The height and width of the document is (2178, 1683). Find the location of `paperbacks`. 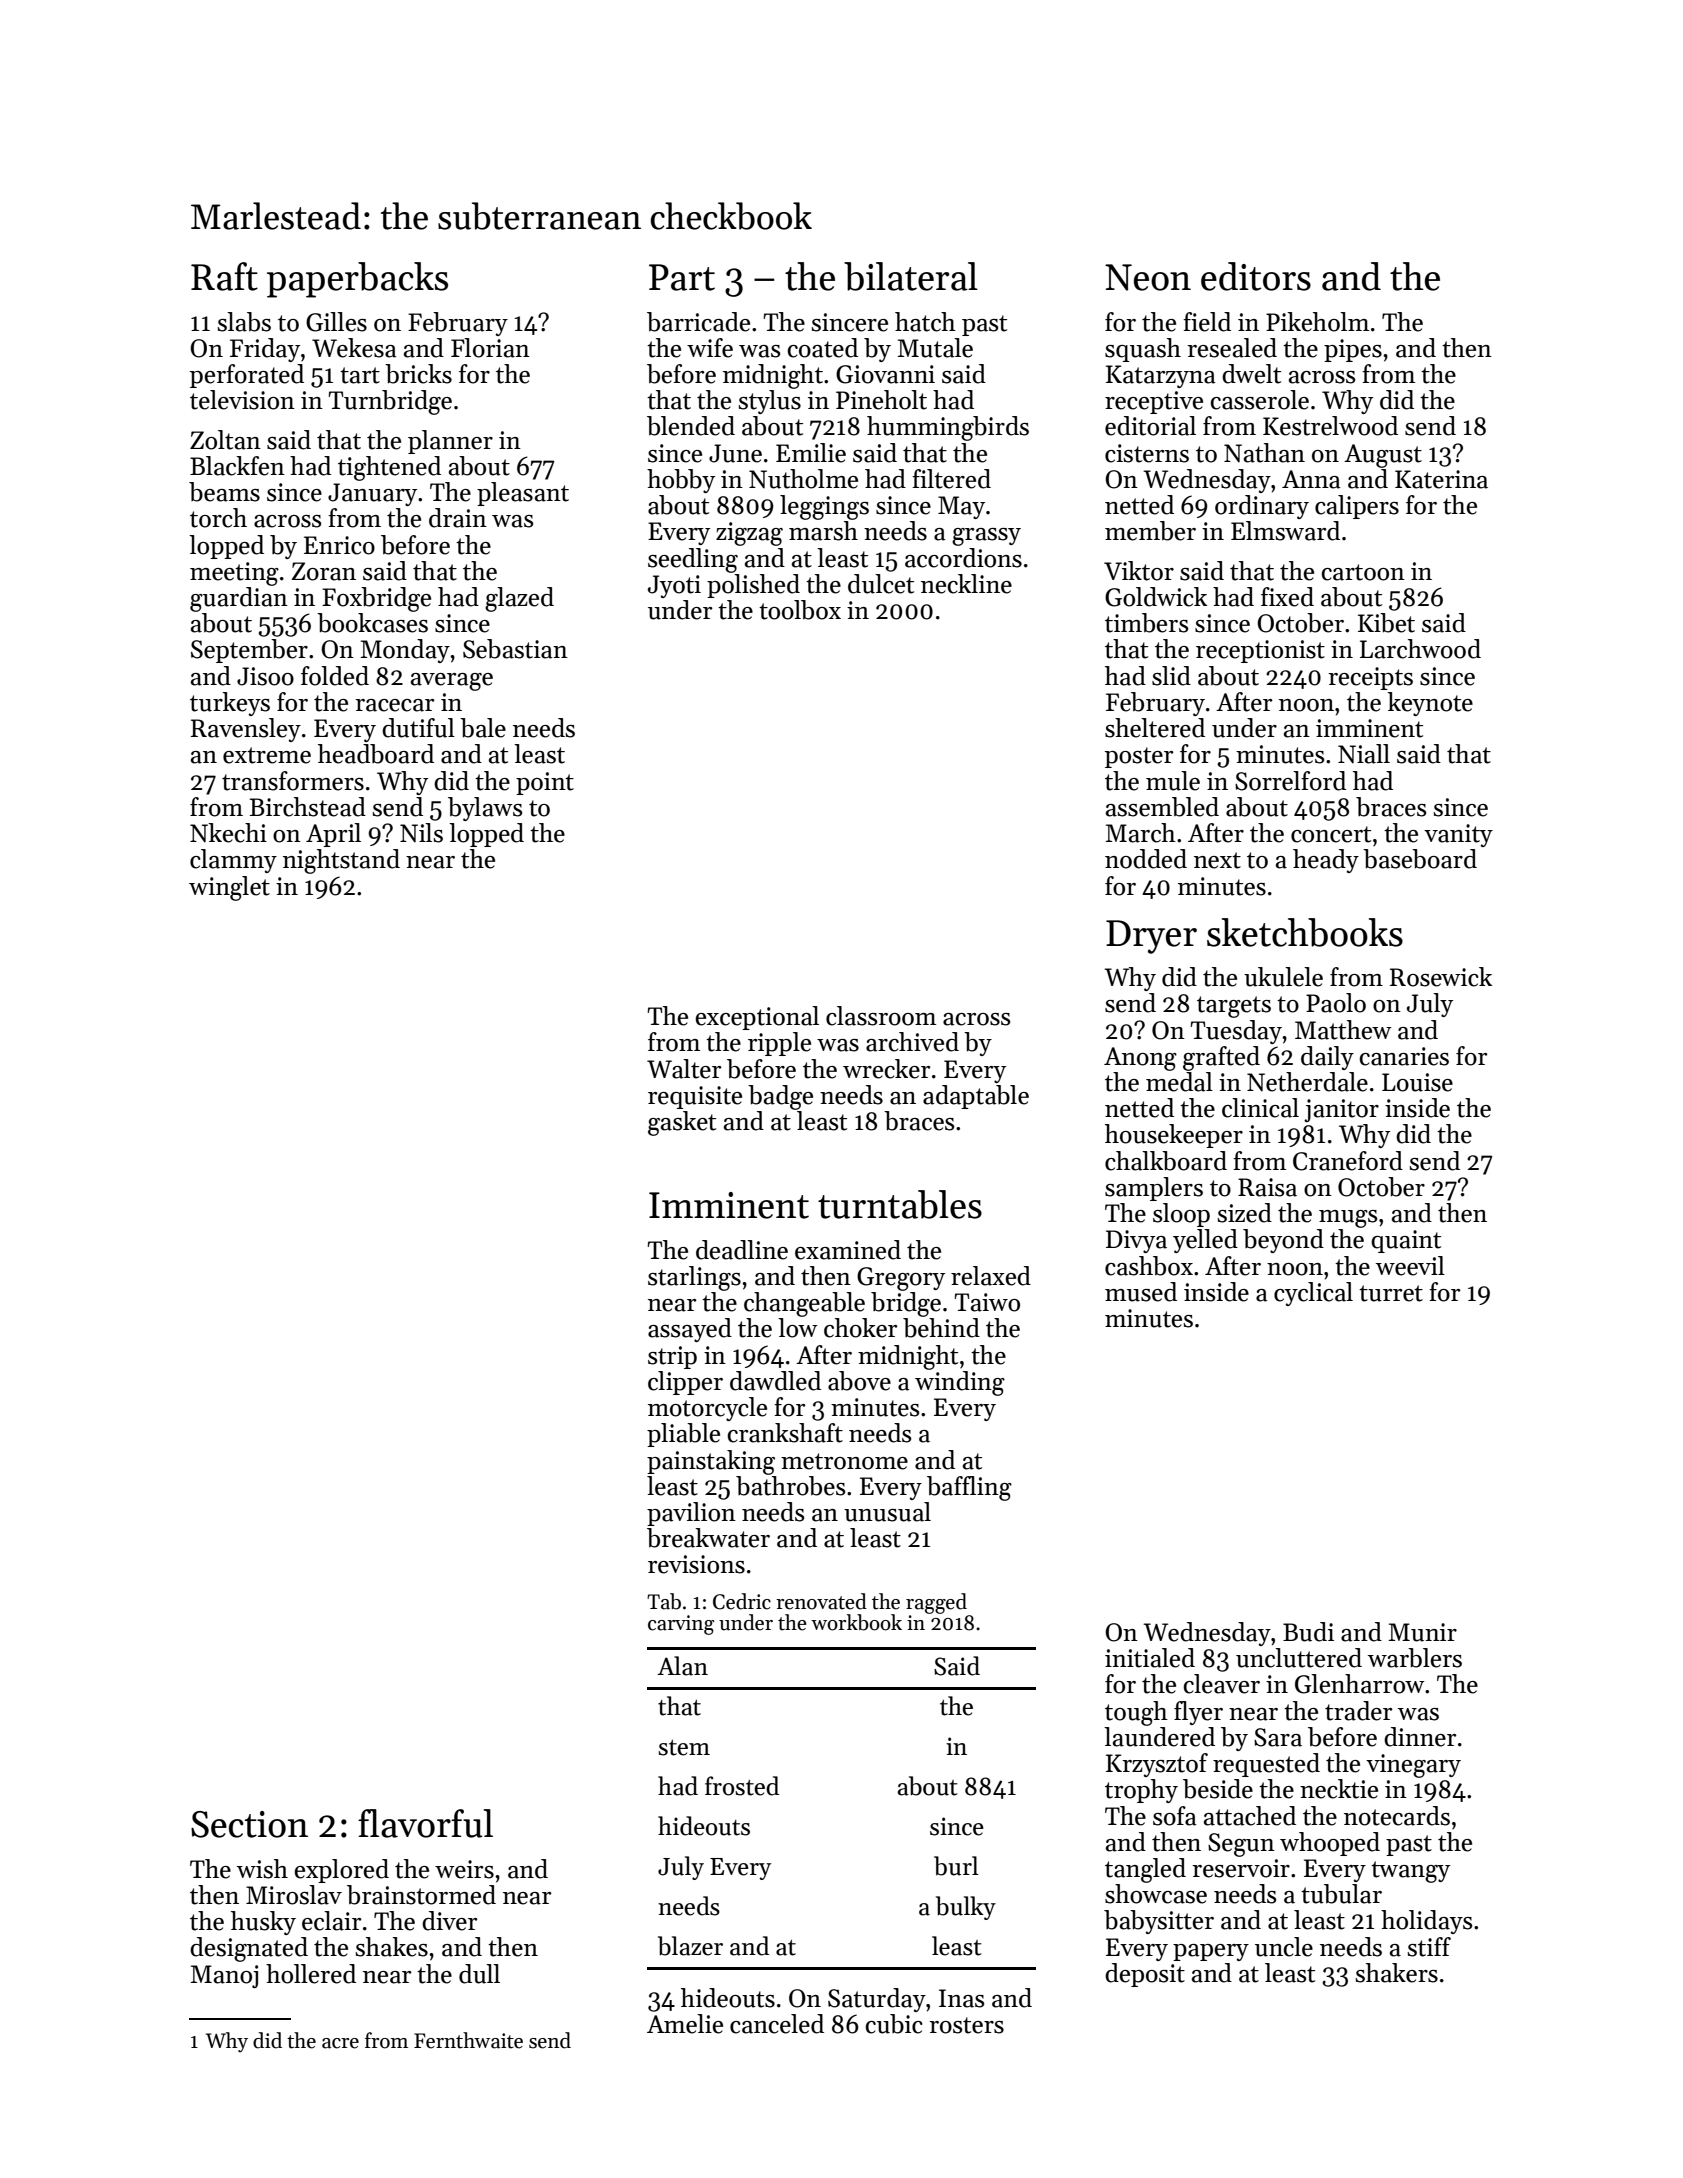

paperbacks is located at coordinates (357, 280).
